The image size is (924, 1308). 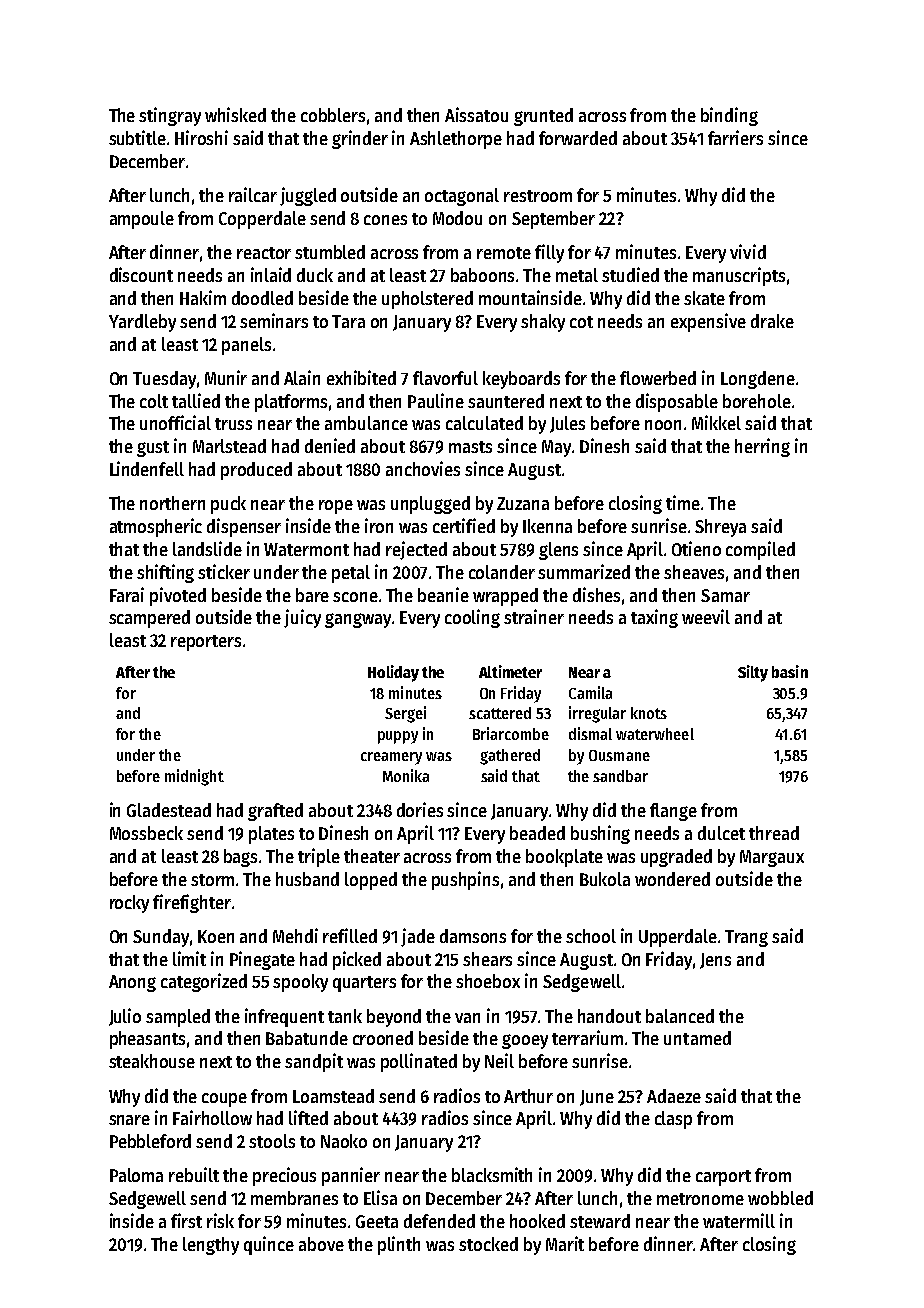 I want to click on ampoule, so click(x=142, y=220).
